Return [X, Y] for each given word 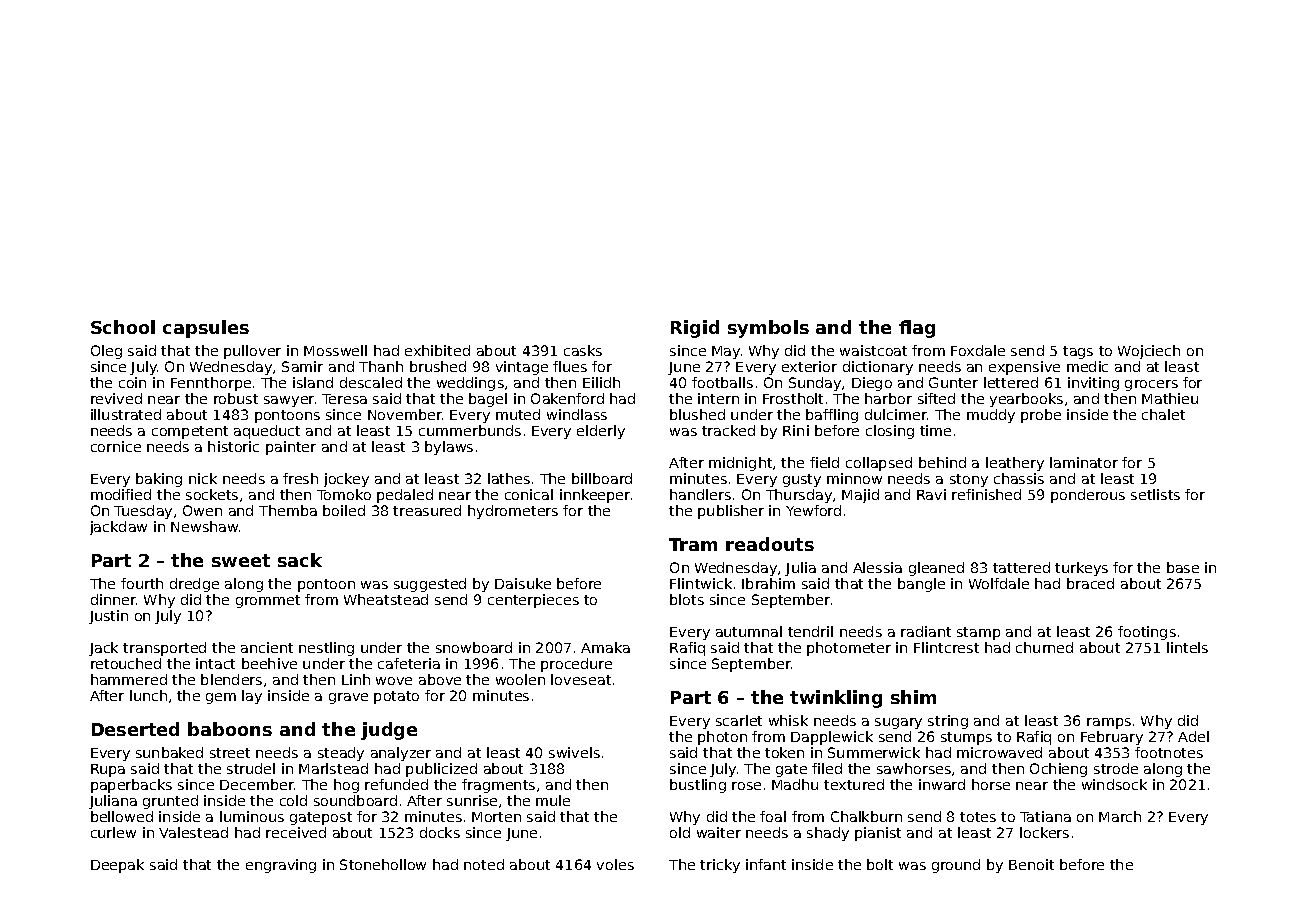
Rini [796, 430]
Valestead [193, 832]
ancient [267, 647]
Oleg [106, 352]
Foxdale [978, 350]
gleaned [936, 569]
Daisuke [523, 583]
